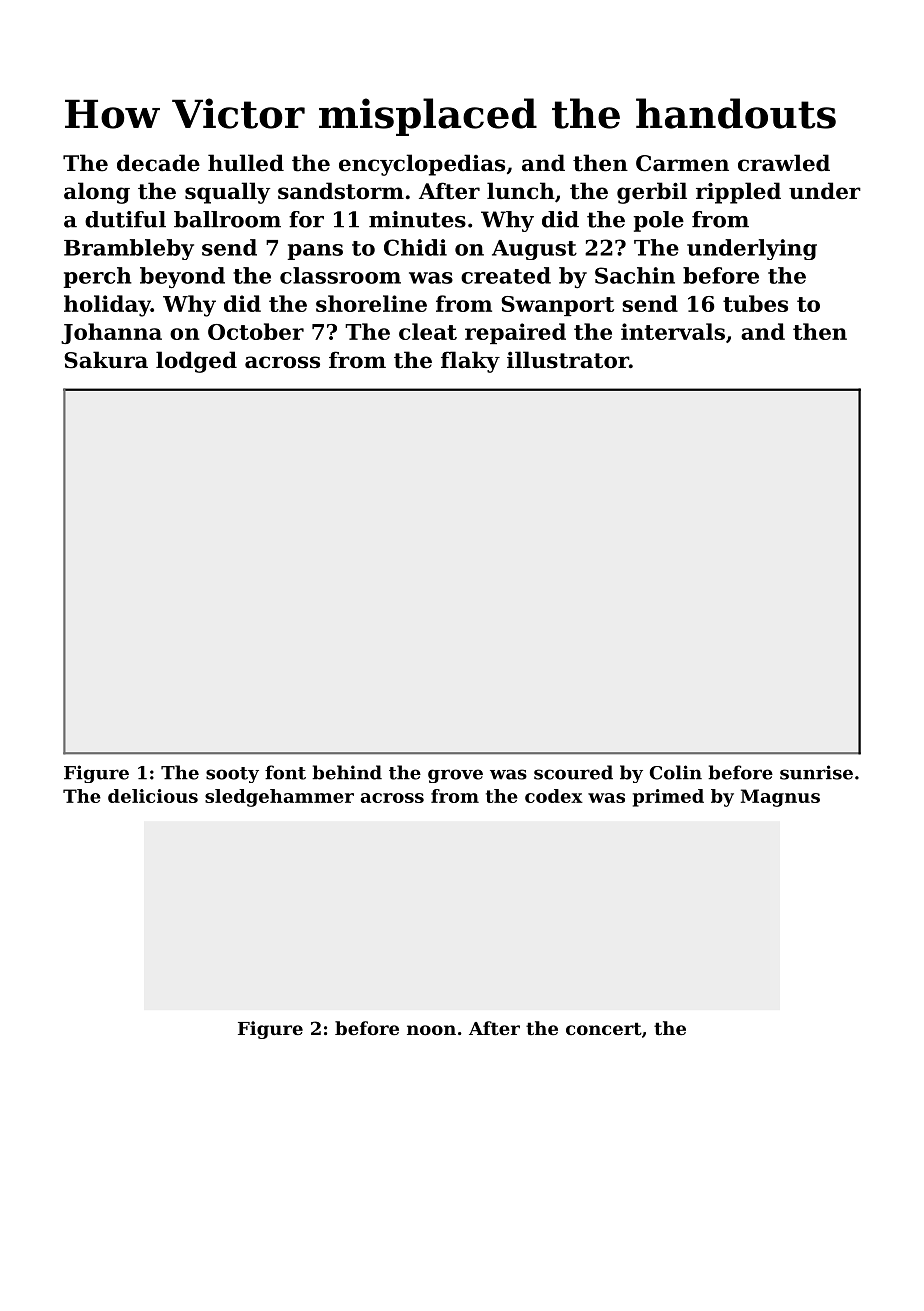 This screenshot has width=924, height=1311. I want to click on delicious, so click(153, 796).
